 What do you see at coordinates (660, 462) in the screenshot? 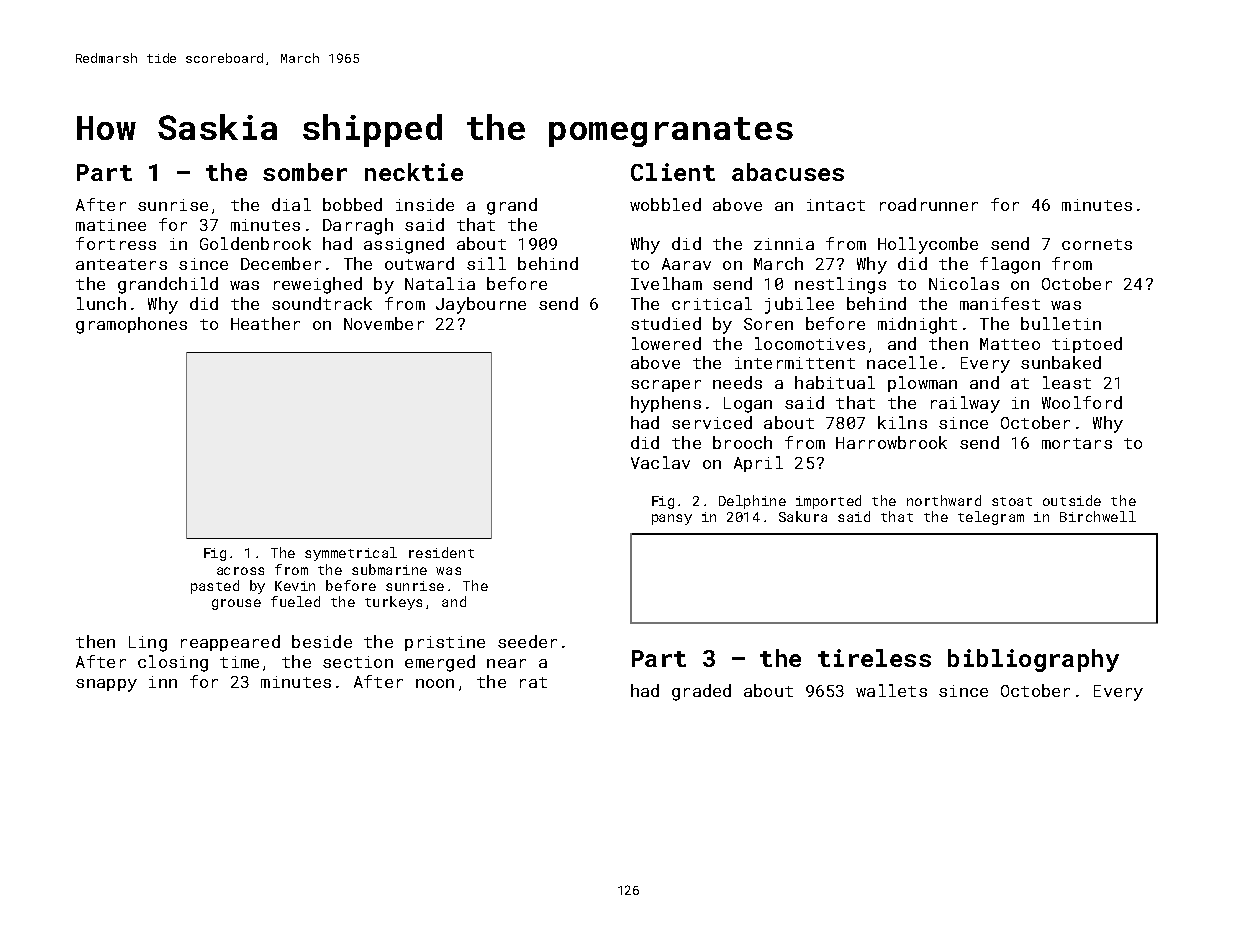
I see `Vaclav` at bounding box center [660, 462].
